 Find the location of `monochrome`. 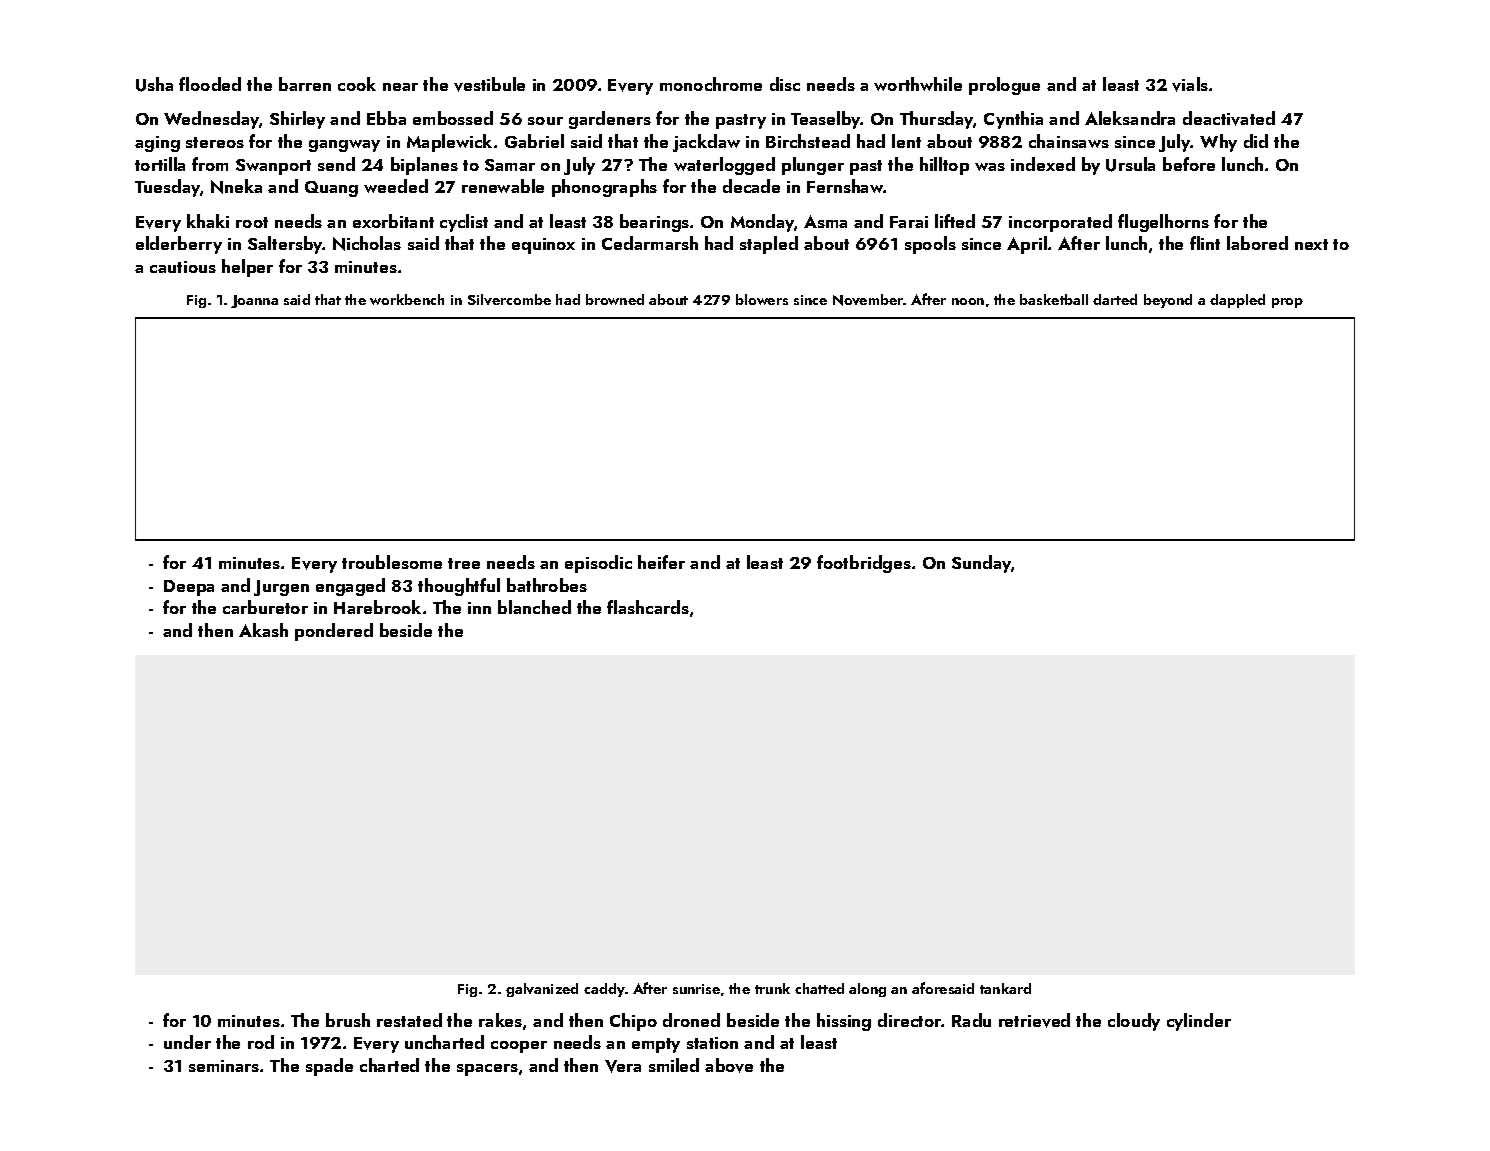

monochrome is located at coordinates (711, 84).
